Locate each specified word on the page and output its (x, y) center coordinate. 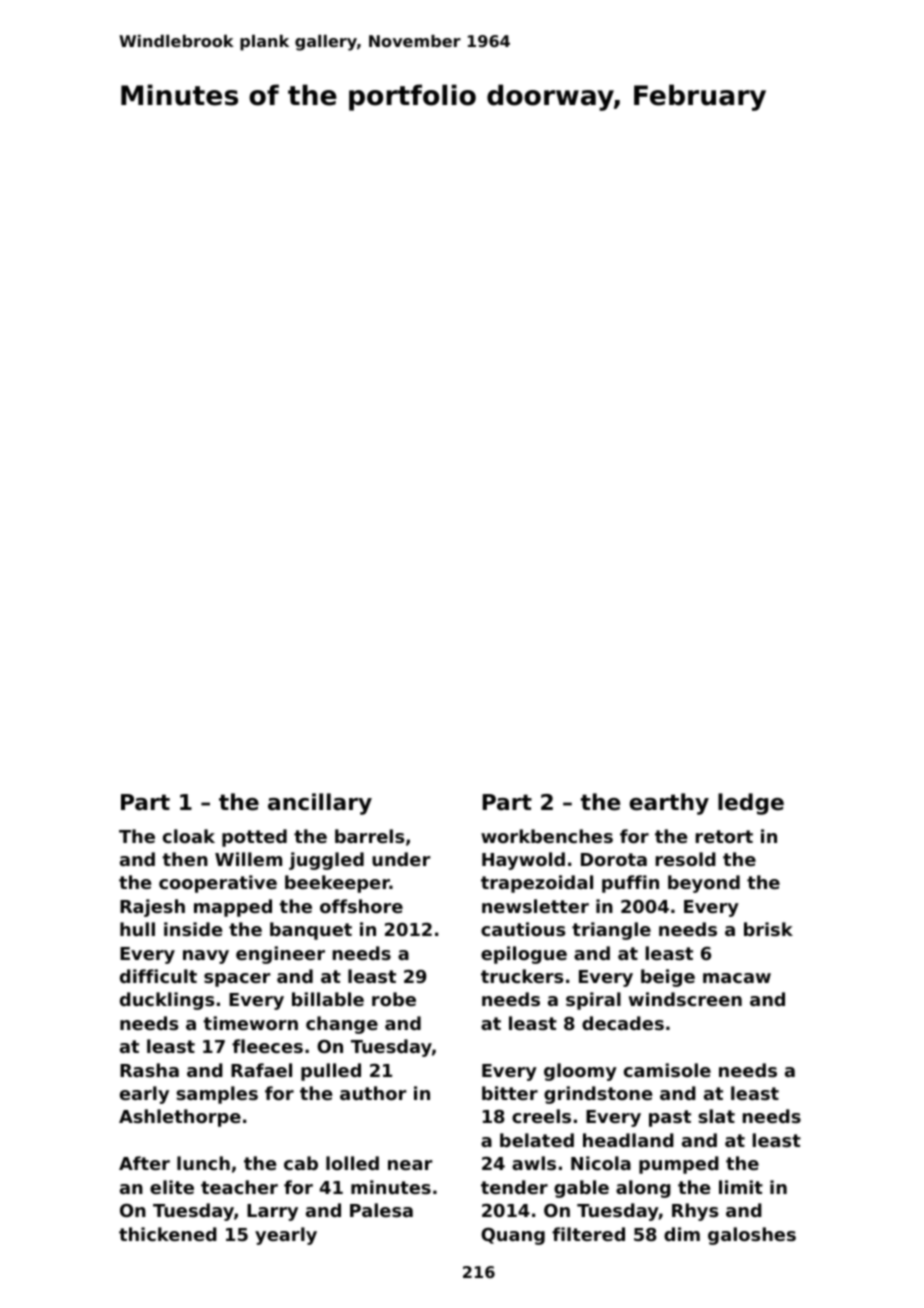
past (670, 1118)
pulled (331, 1072)
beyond (704, 884)
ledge (751, 804)
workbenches (547, 836)
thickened (168, 1234)
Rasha (149, 1070)
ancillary (320, 804)
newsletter (535, 906)
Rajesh (152, 908)
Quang (513, 1236)
